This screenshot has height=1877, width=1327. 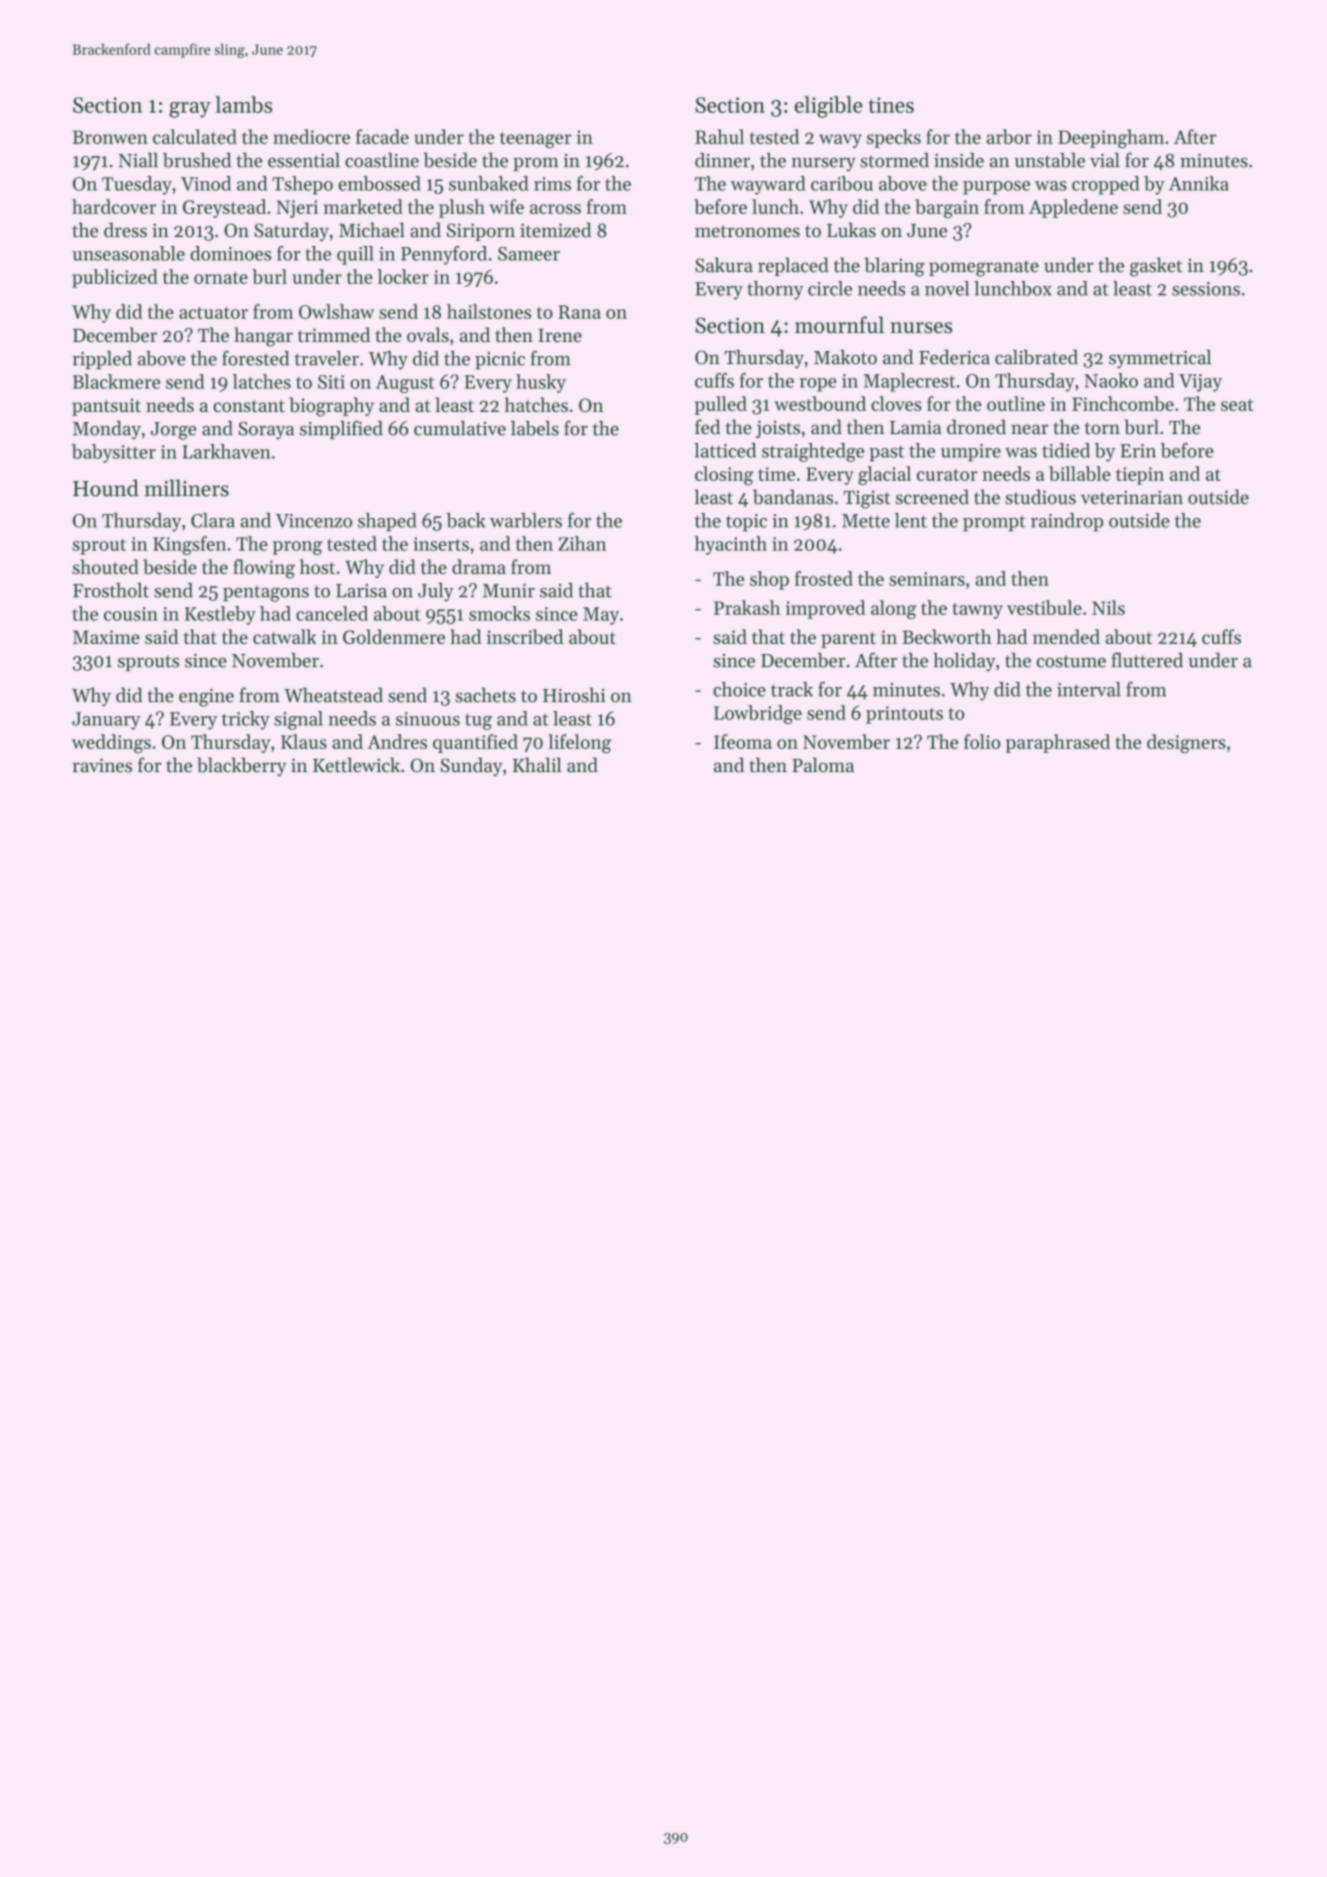 I want to click on designers, so click(x=1186, y=743).
